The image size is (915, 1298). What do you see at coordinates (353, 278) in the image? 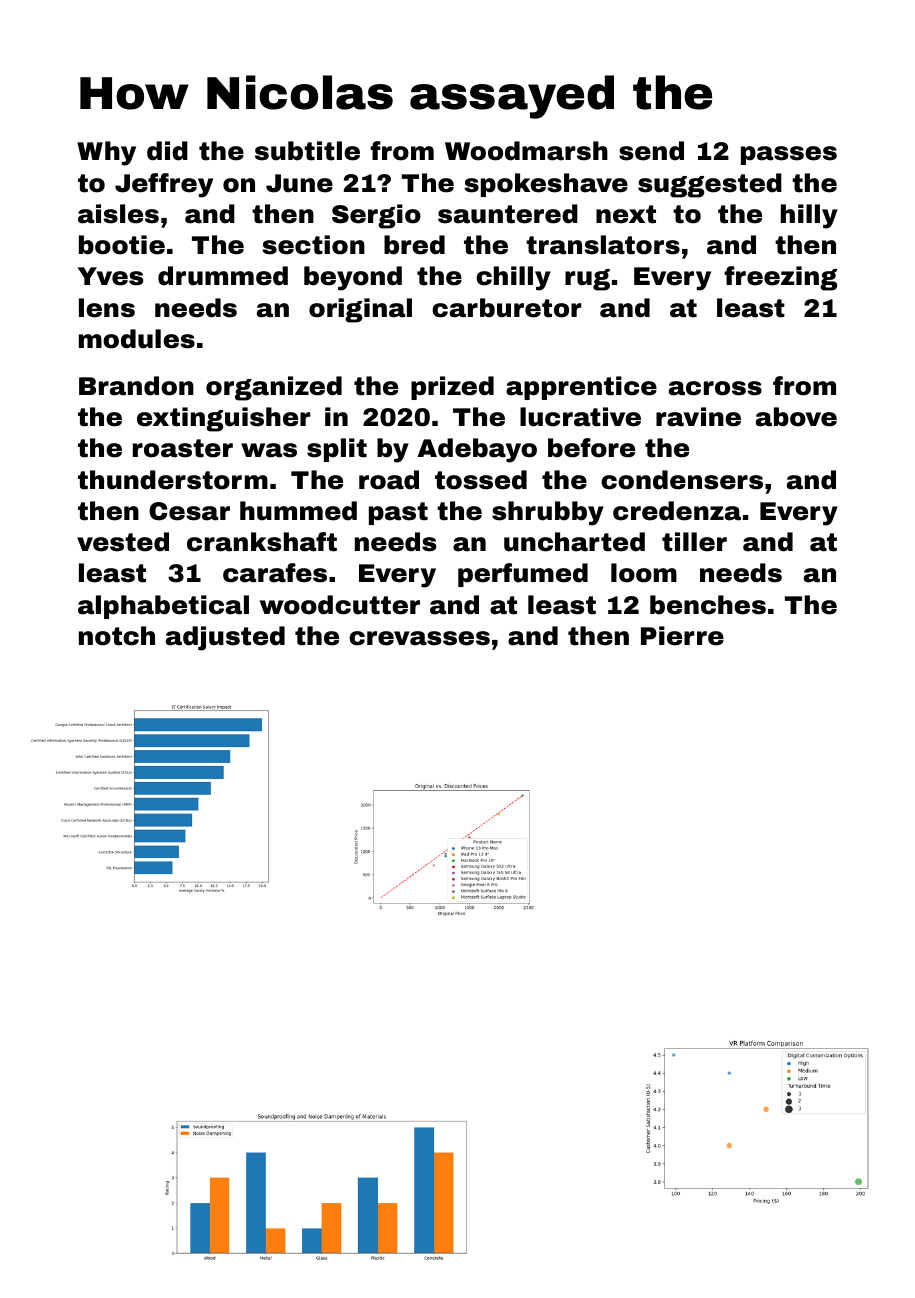
I see `beyond` at bounding box center [353, 278].
